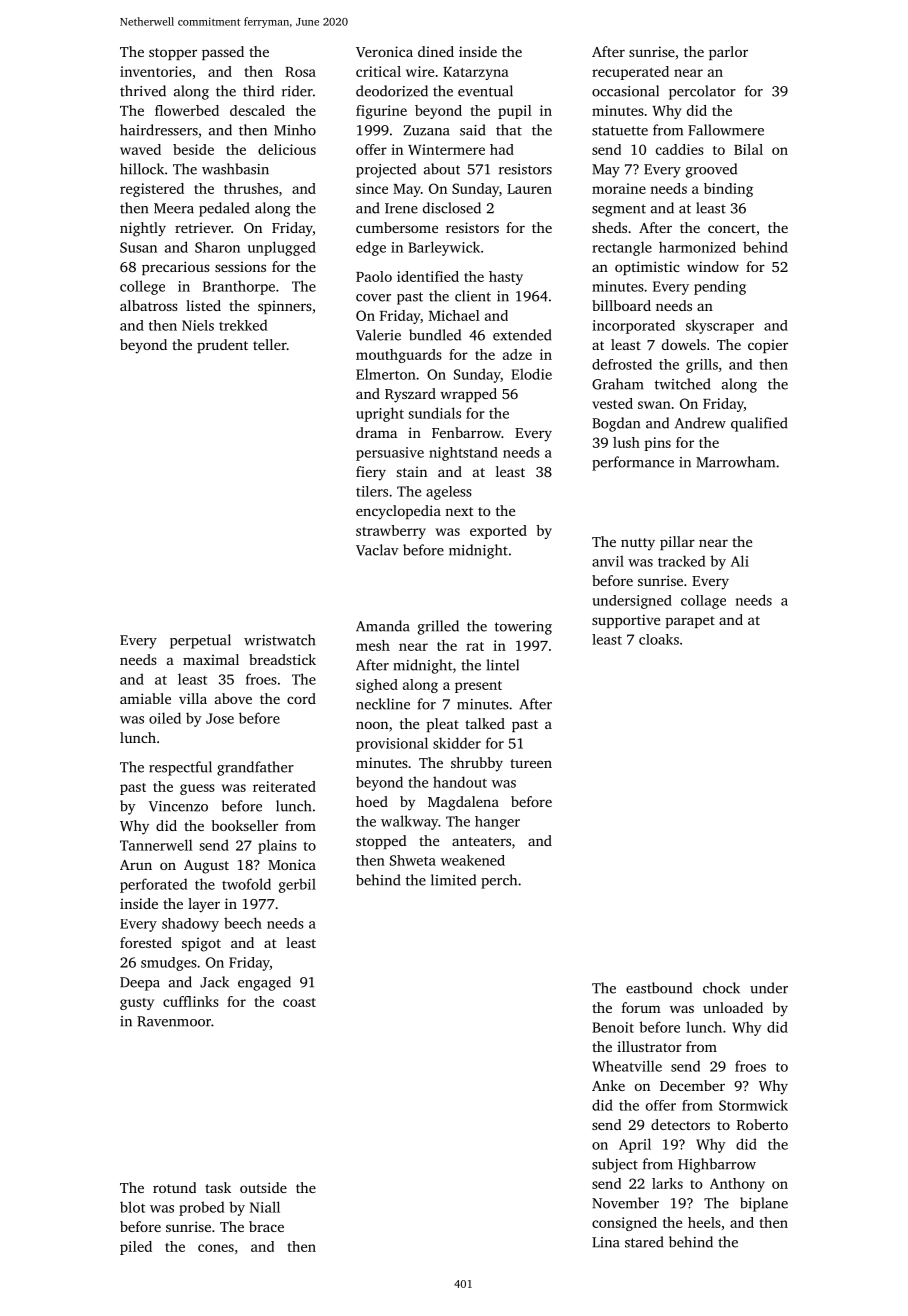 The height and width of the screenshot is (1316, 908). I want to click on oiled, so click(165, 718).
